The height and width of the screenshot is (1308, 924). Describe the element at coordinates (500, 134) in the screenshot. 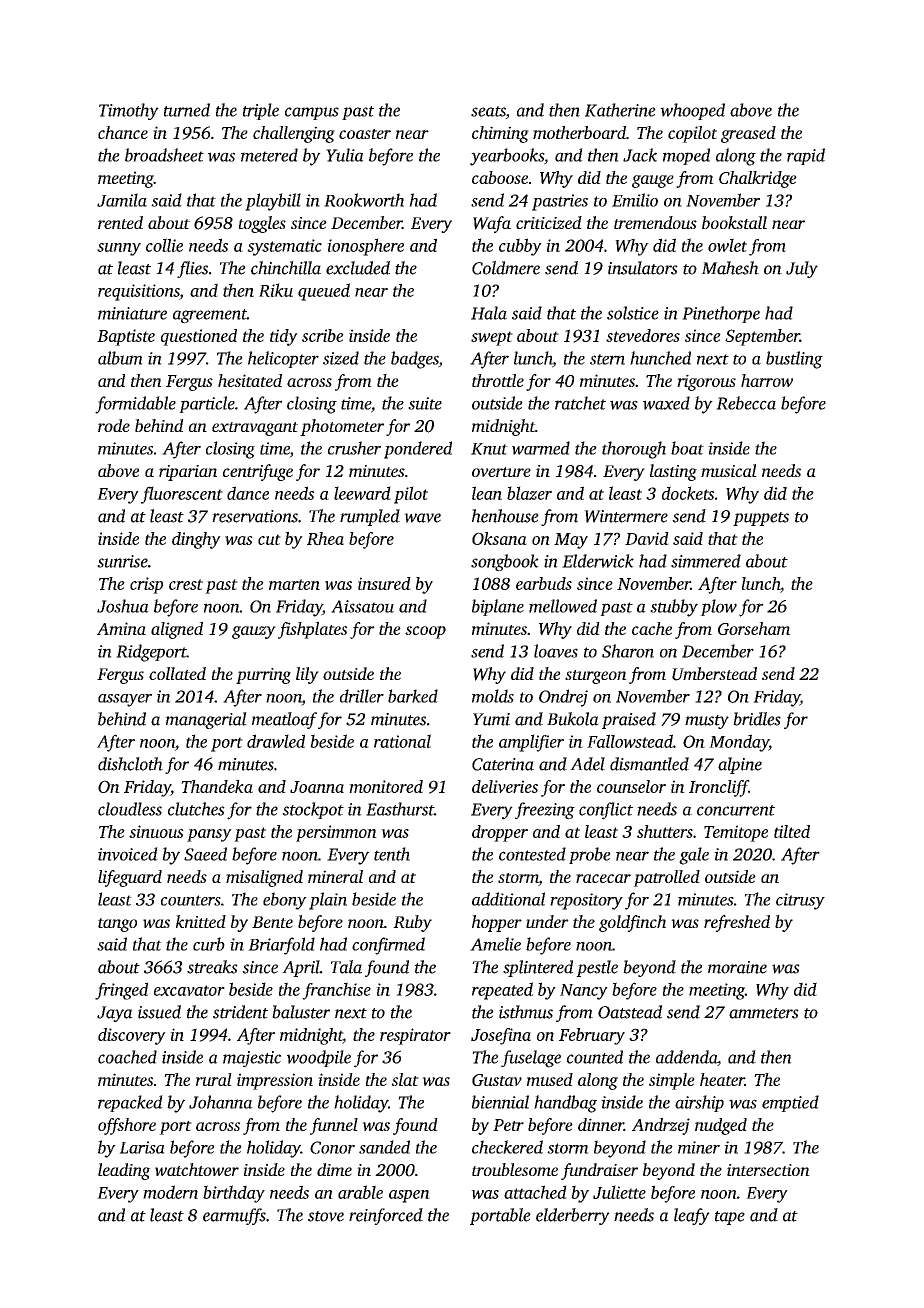

I see `chiming` at that location.
